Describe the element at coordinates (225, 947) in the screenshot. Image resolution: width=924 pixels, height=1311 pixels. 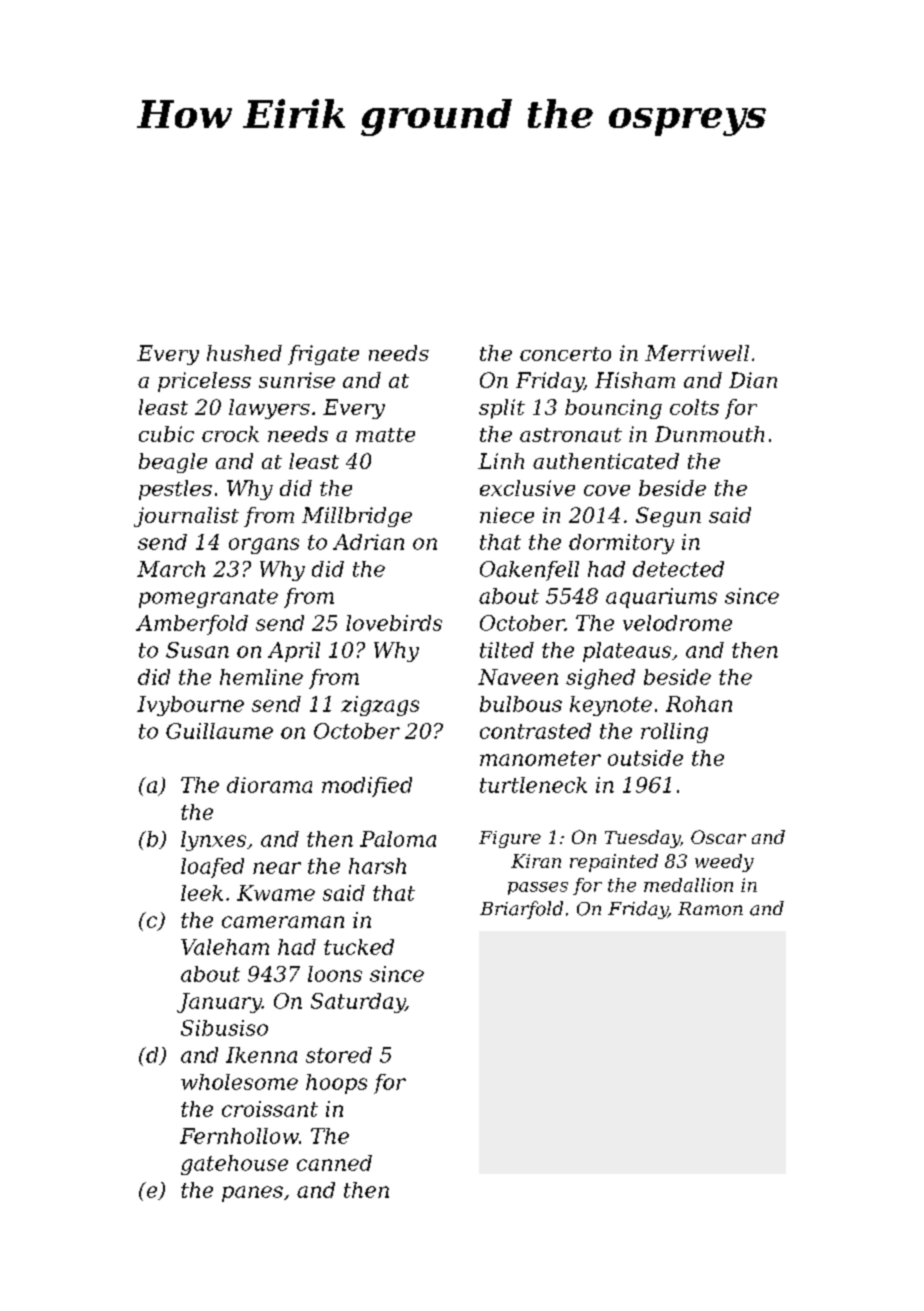
I see `Valeham` at that location.
